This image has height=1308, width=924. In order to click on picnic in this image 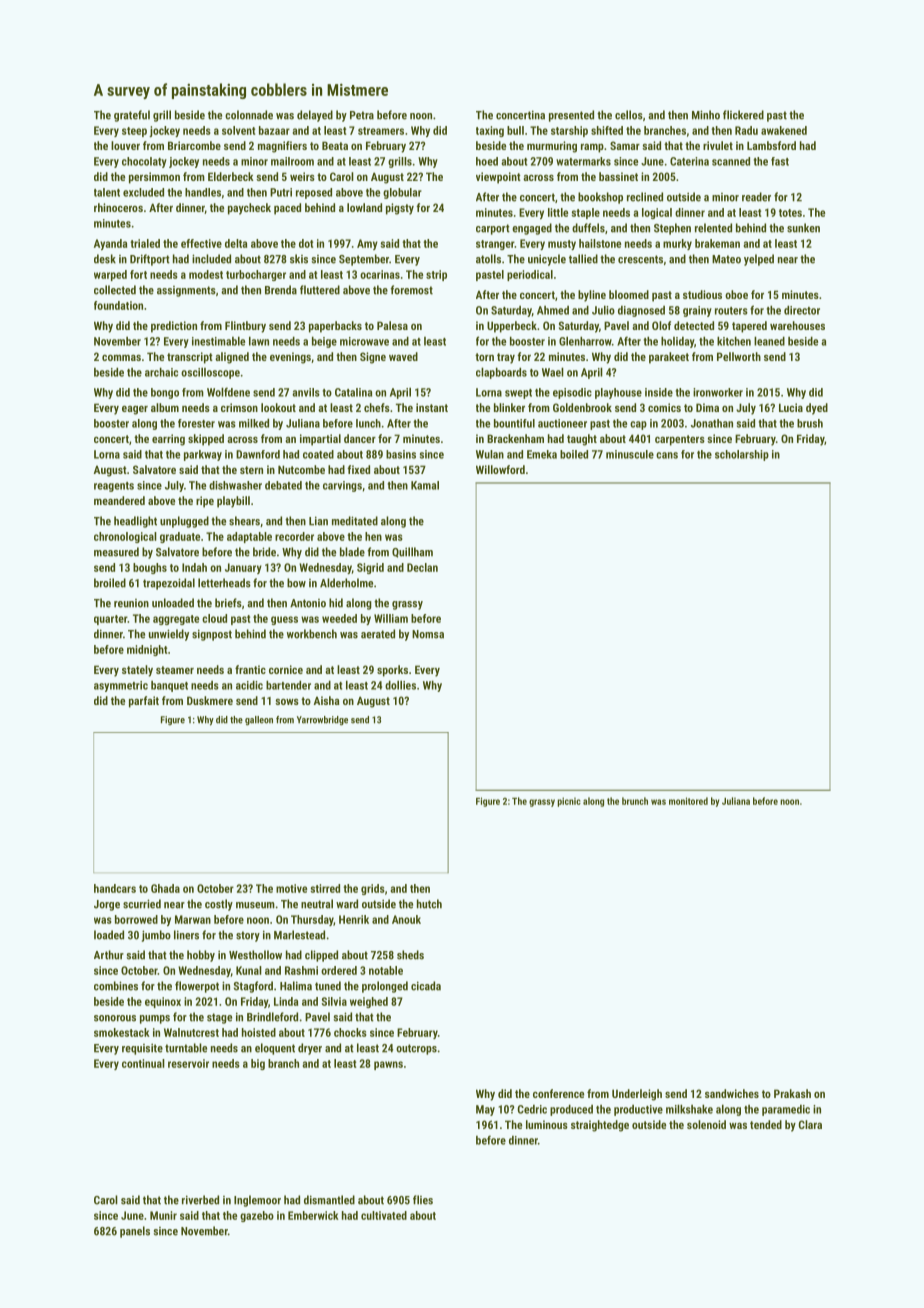, I will do `click(569, 802)`.
